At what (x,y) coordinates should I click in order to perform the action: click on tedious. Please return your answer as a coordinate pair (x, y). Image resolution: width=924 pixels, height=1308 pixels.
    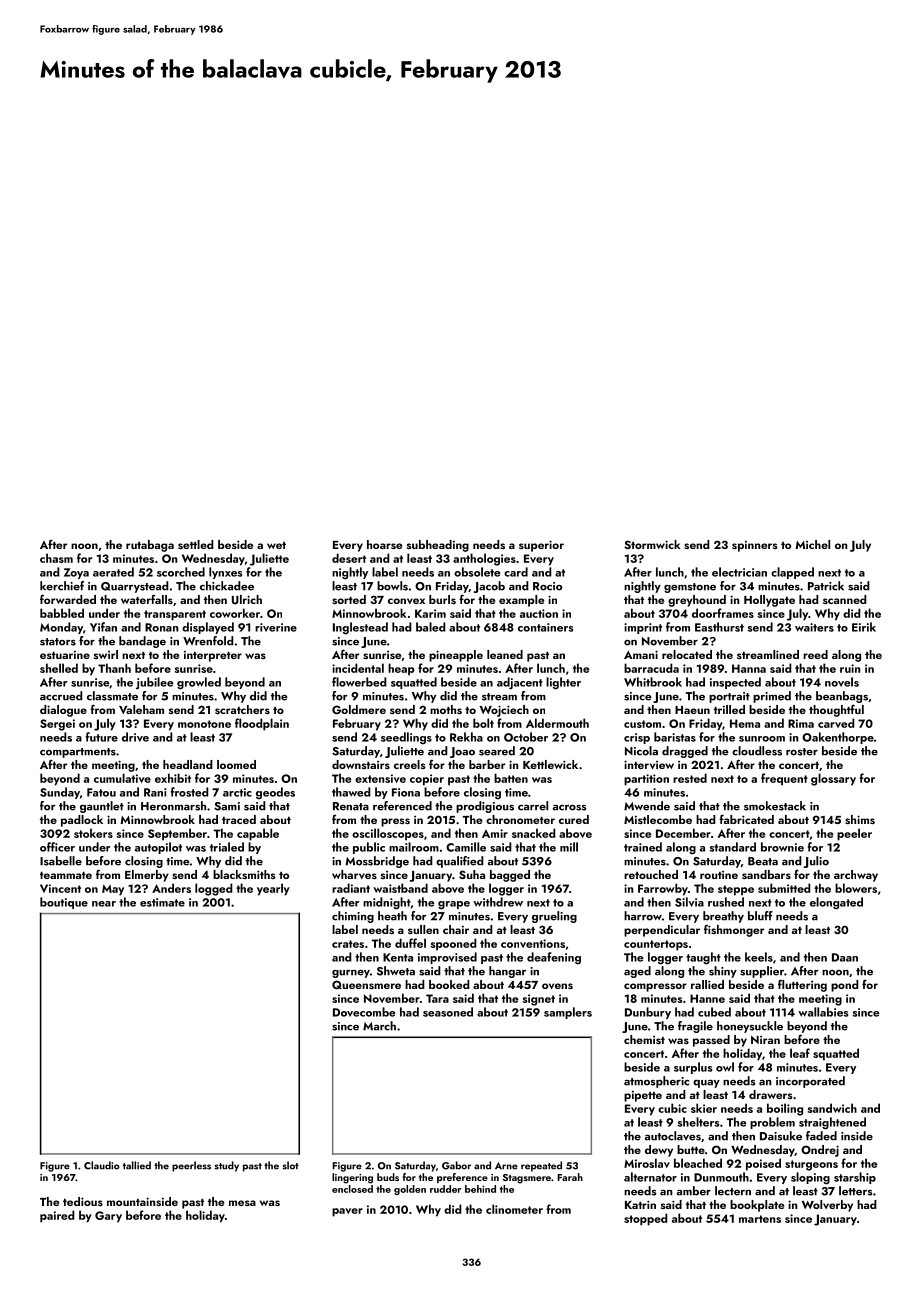
    Looking at the image, I should click on (83, 1201).
